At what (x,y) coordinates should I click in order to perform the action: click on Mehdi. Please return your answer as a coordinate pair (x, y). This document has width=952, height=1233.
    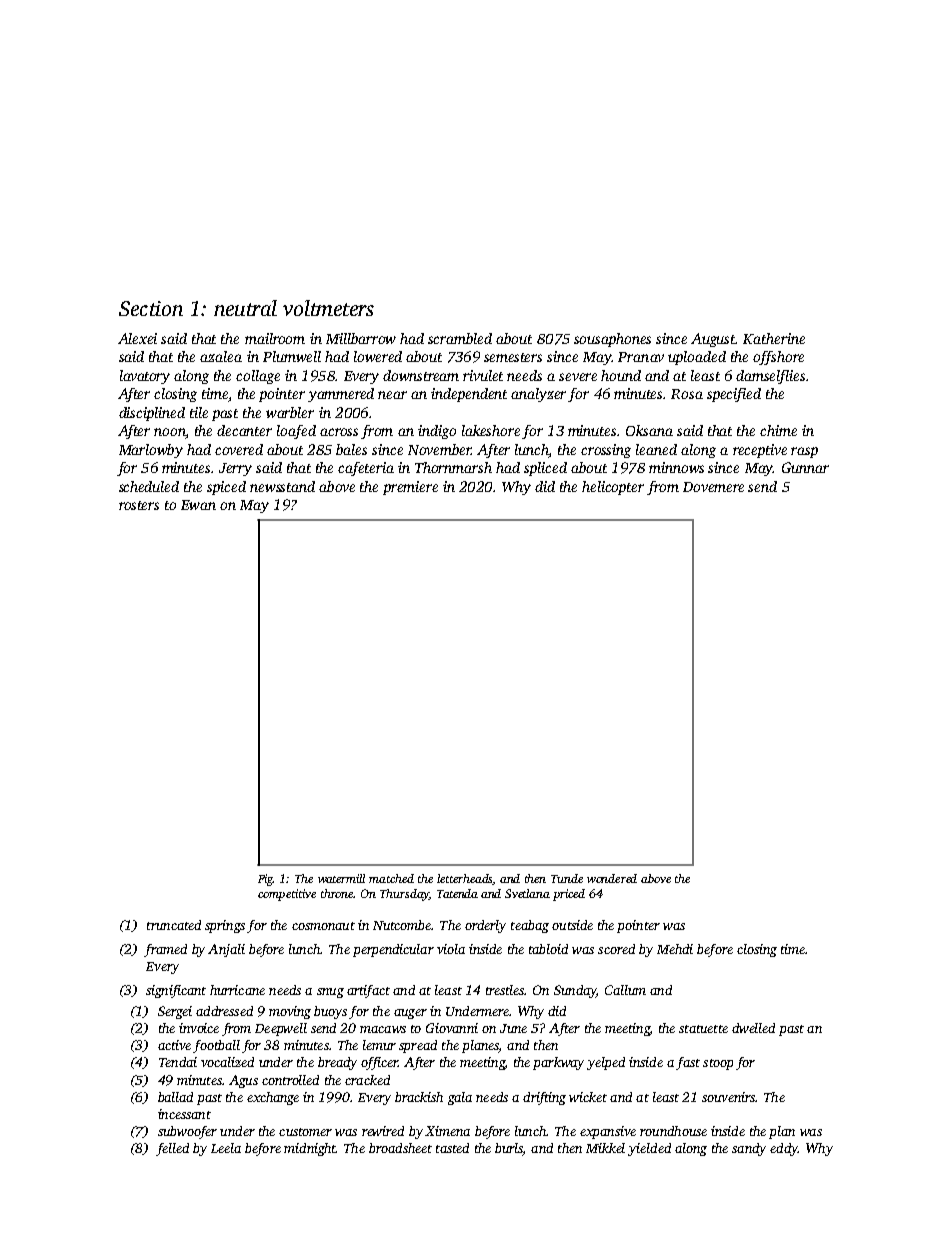
    Looking at the image, I should click on (675, 949).
